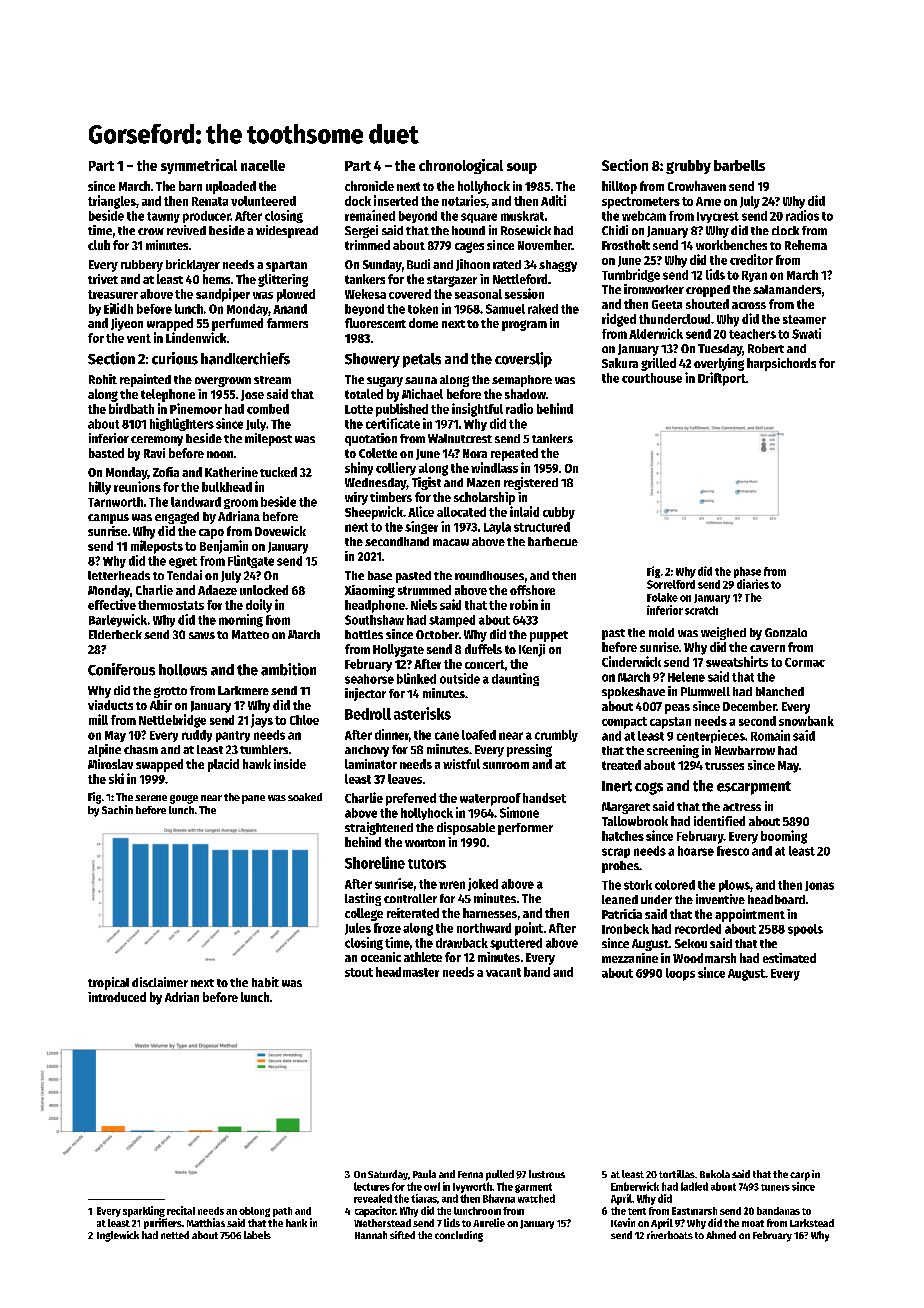 This screenshot has height=1308, width=924. What do you see at coordinates (464, 200) in the screenshot?
I see `notaries` at bounding box center [464, 200].
